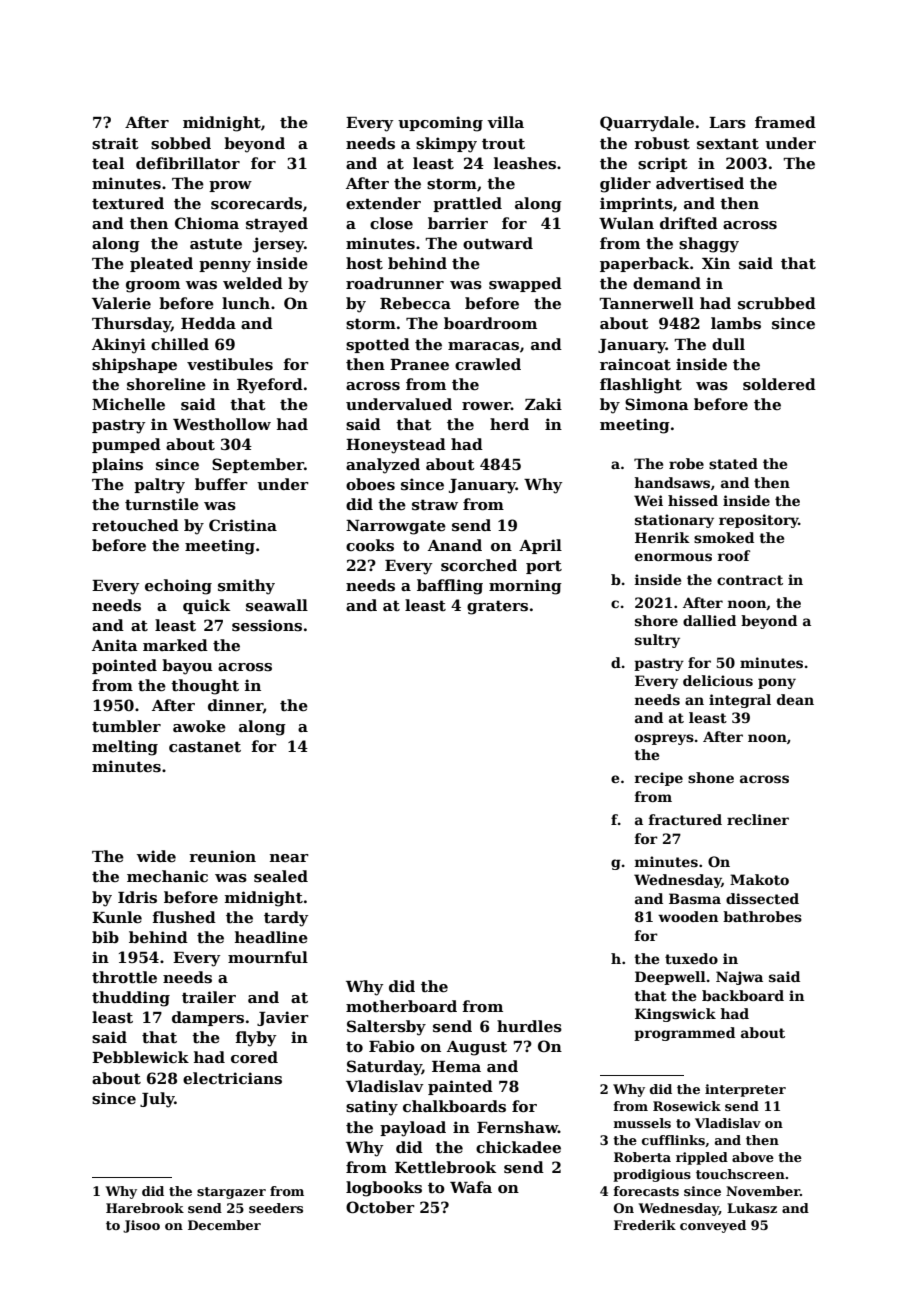 The image size is (908, 1316). What do you see at coordinates (256, 203) in the screenshot?
I see `scorecards` at bounding box center [256, 203].
